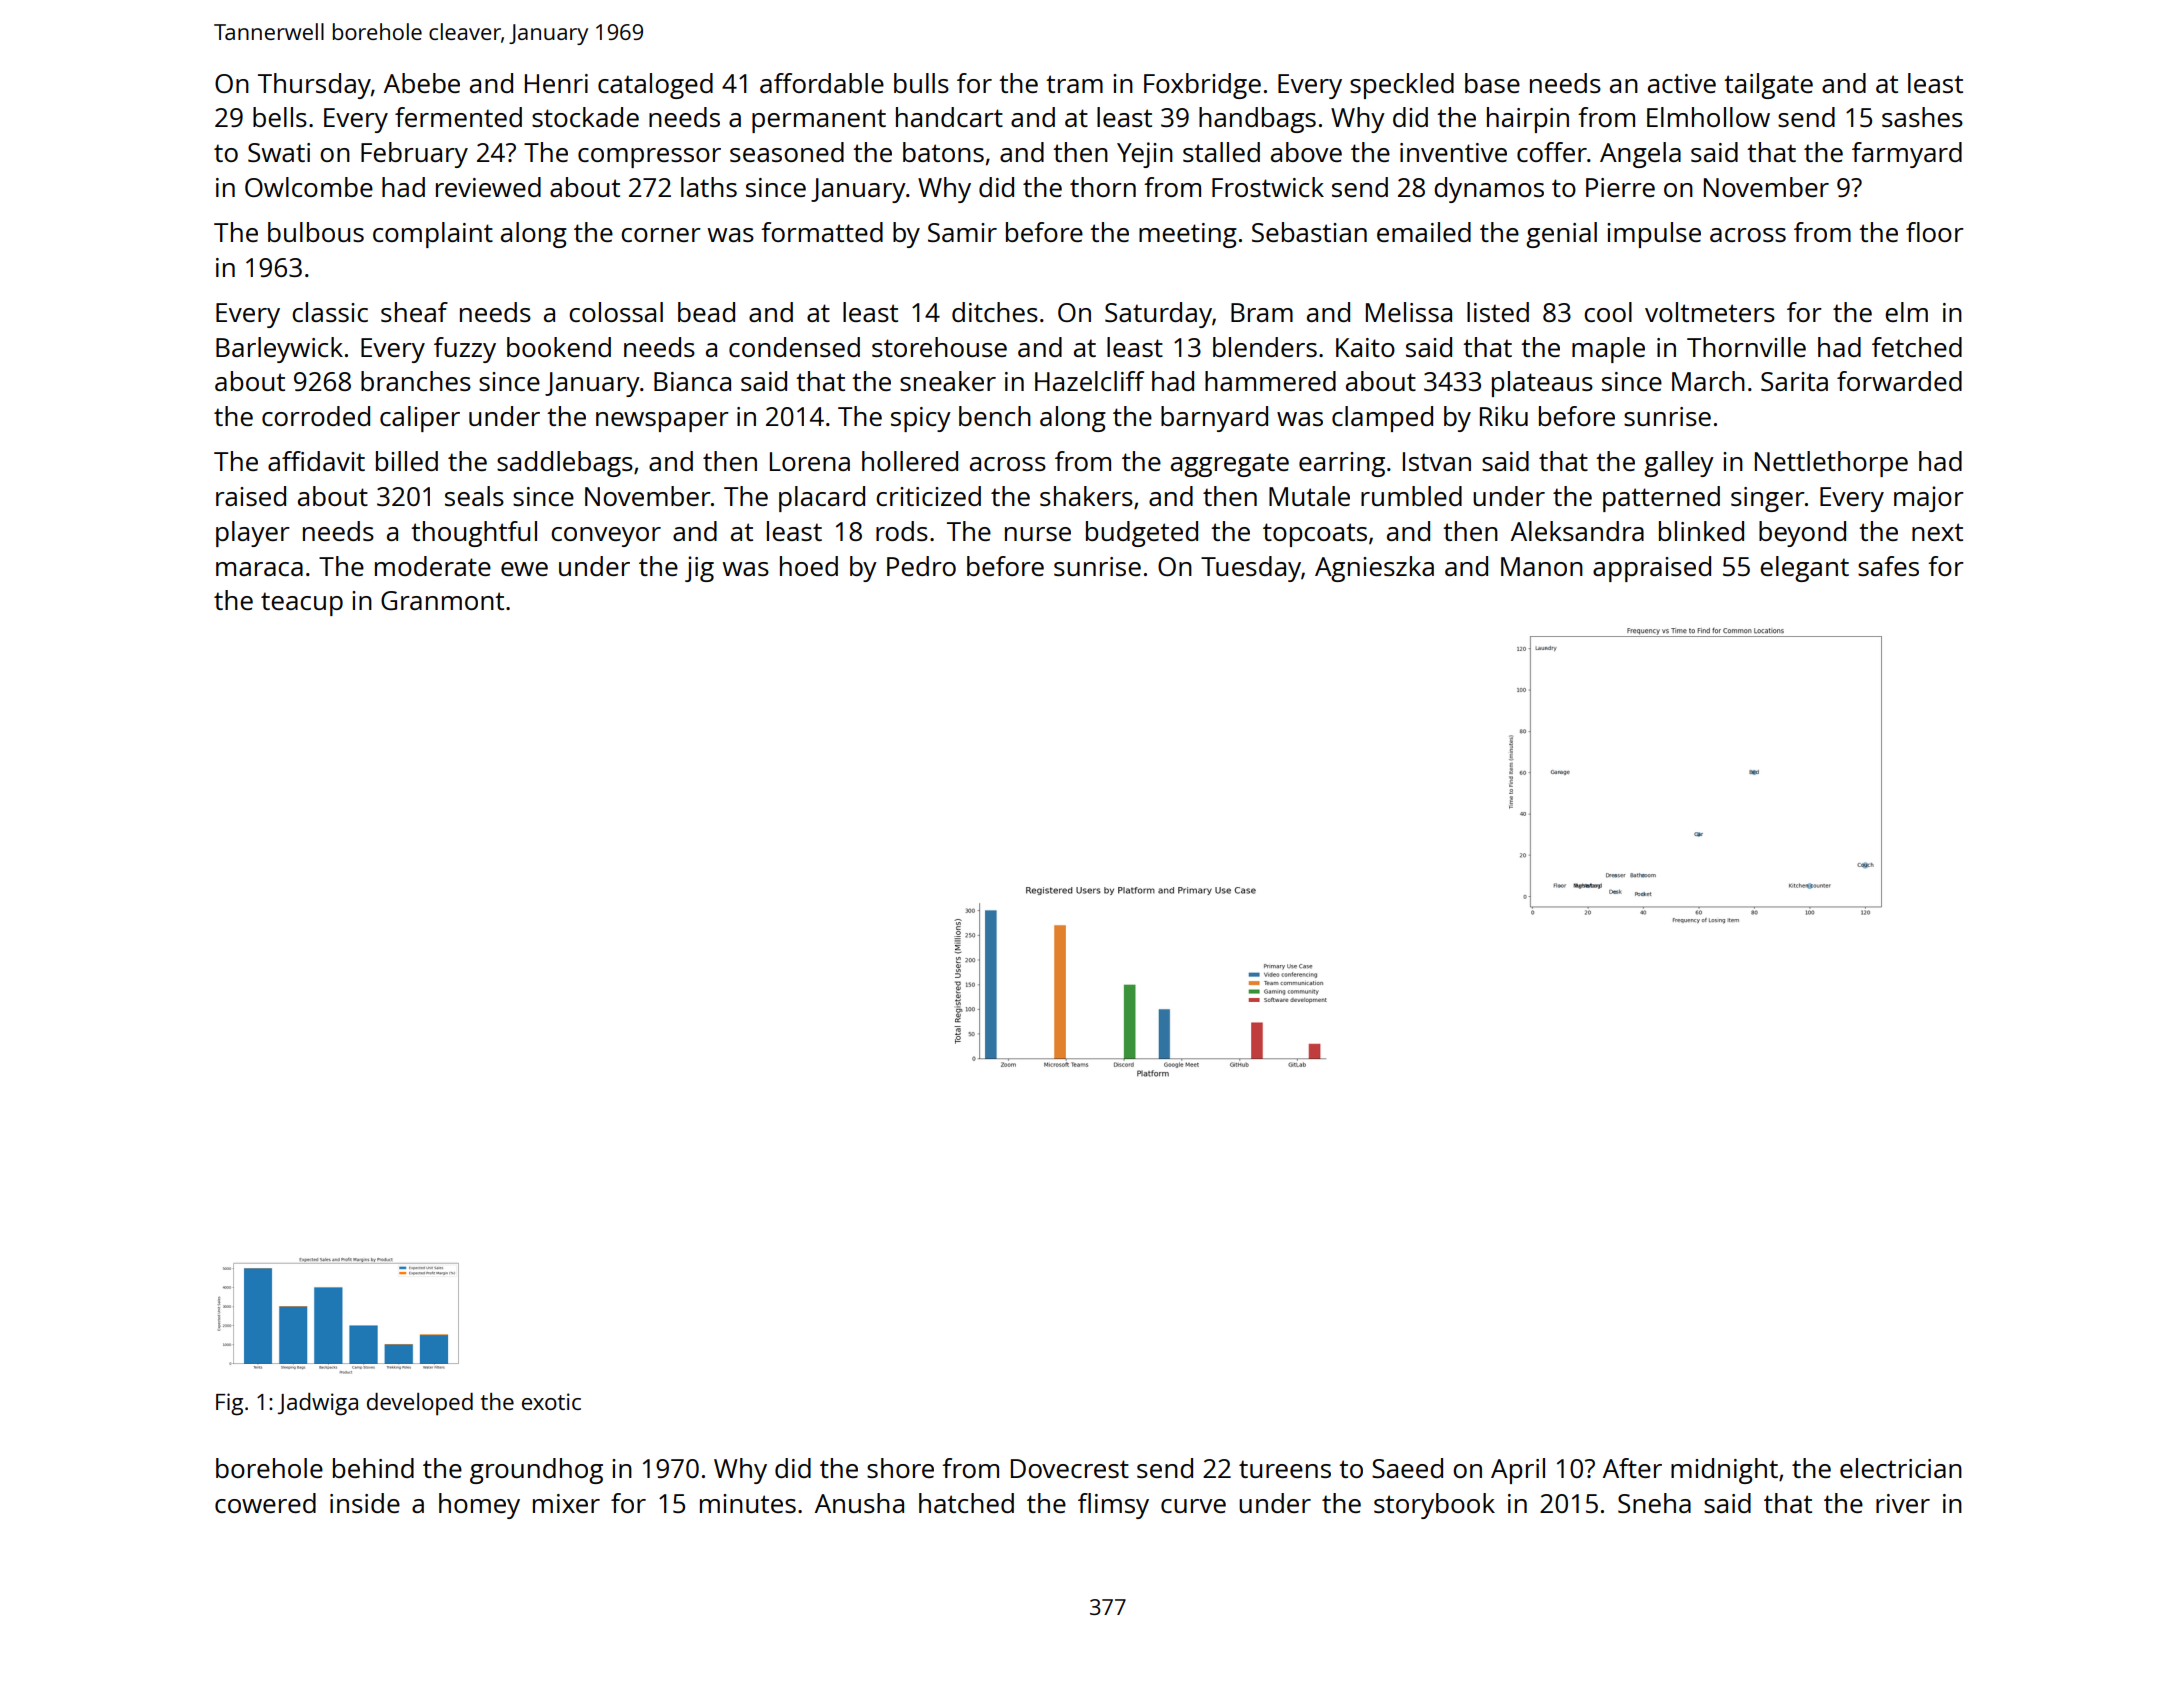 This screenshot has width=2178, height=1683. I want to click on Dovecrest, so click(1070, 1468).
